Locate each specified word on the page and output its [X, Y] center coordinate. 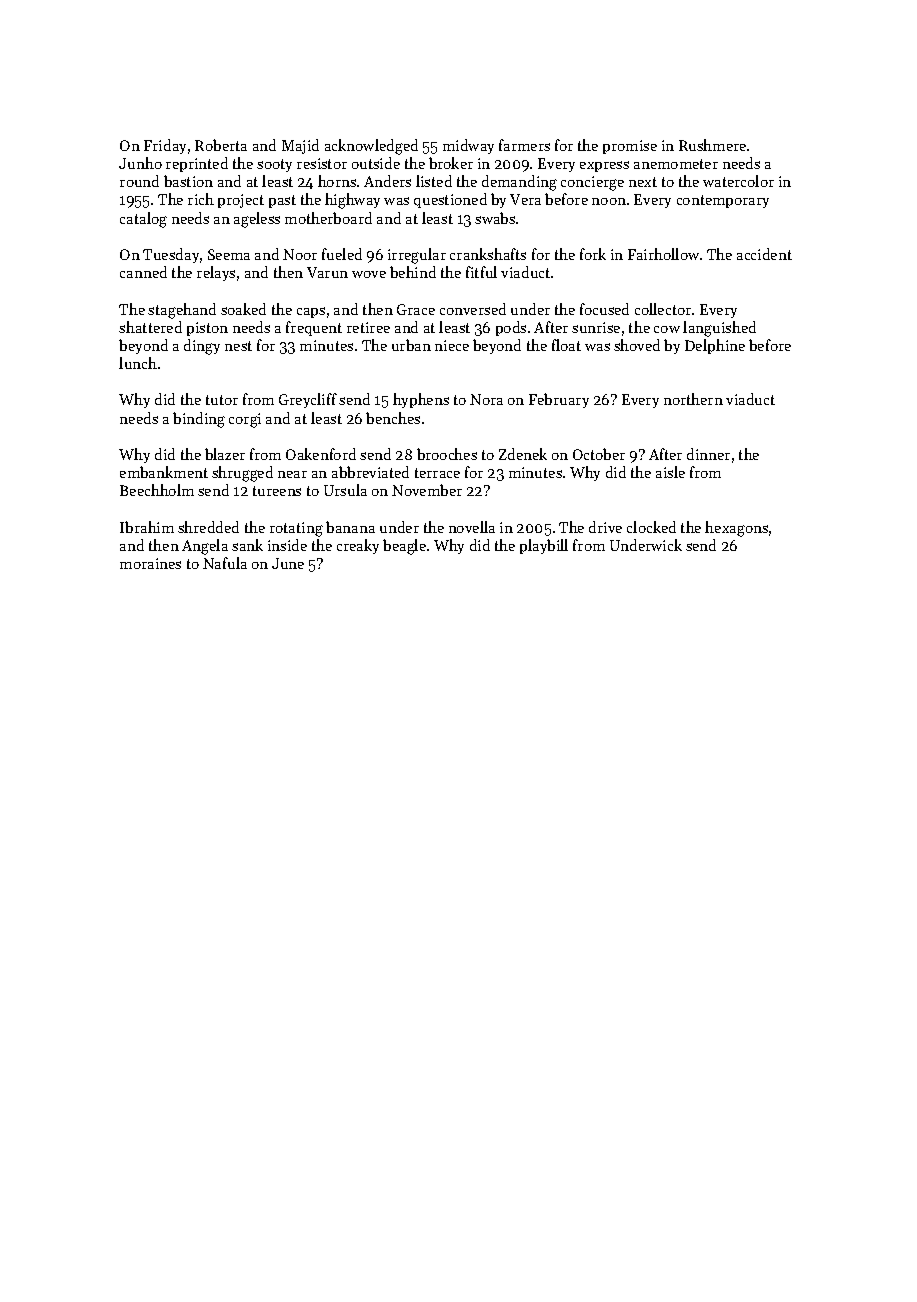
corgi [245, 420]
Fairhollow [663, 254]
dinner [708, 454]
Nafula [225, 563]
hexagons [736, 529]
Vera [525, 199]
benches [393, 418]
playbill [544, 546]
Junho [140, 163]
